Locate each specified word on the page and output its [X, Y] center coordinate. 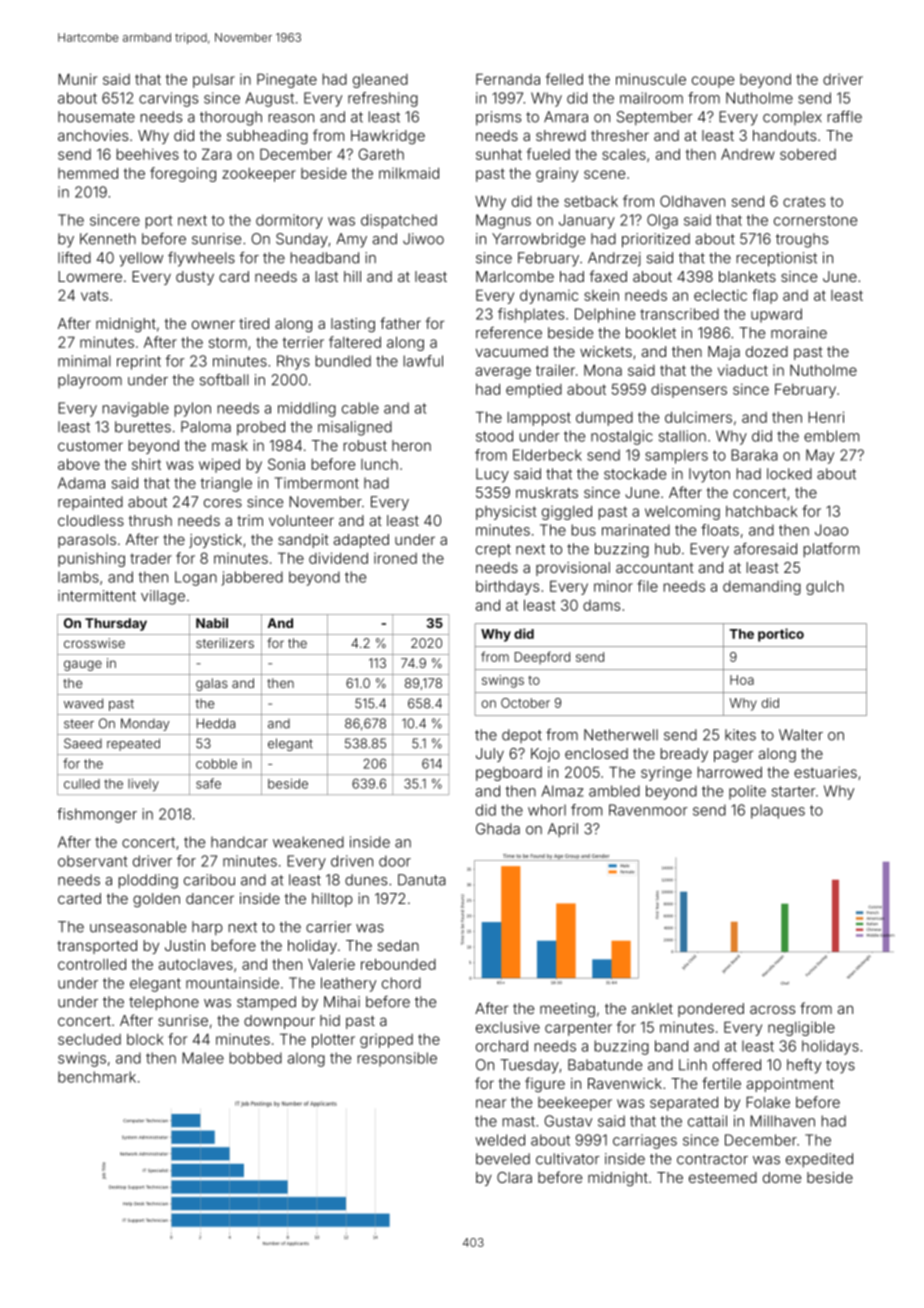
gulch [825, 587]
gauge [83, 665]
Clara [514, 1177]
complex [792, 118]
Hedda [216, 723]
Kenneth [108, 239]
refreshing [383, 99]
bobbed [256, 1058]
